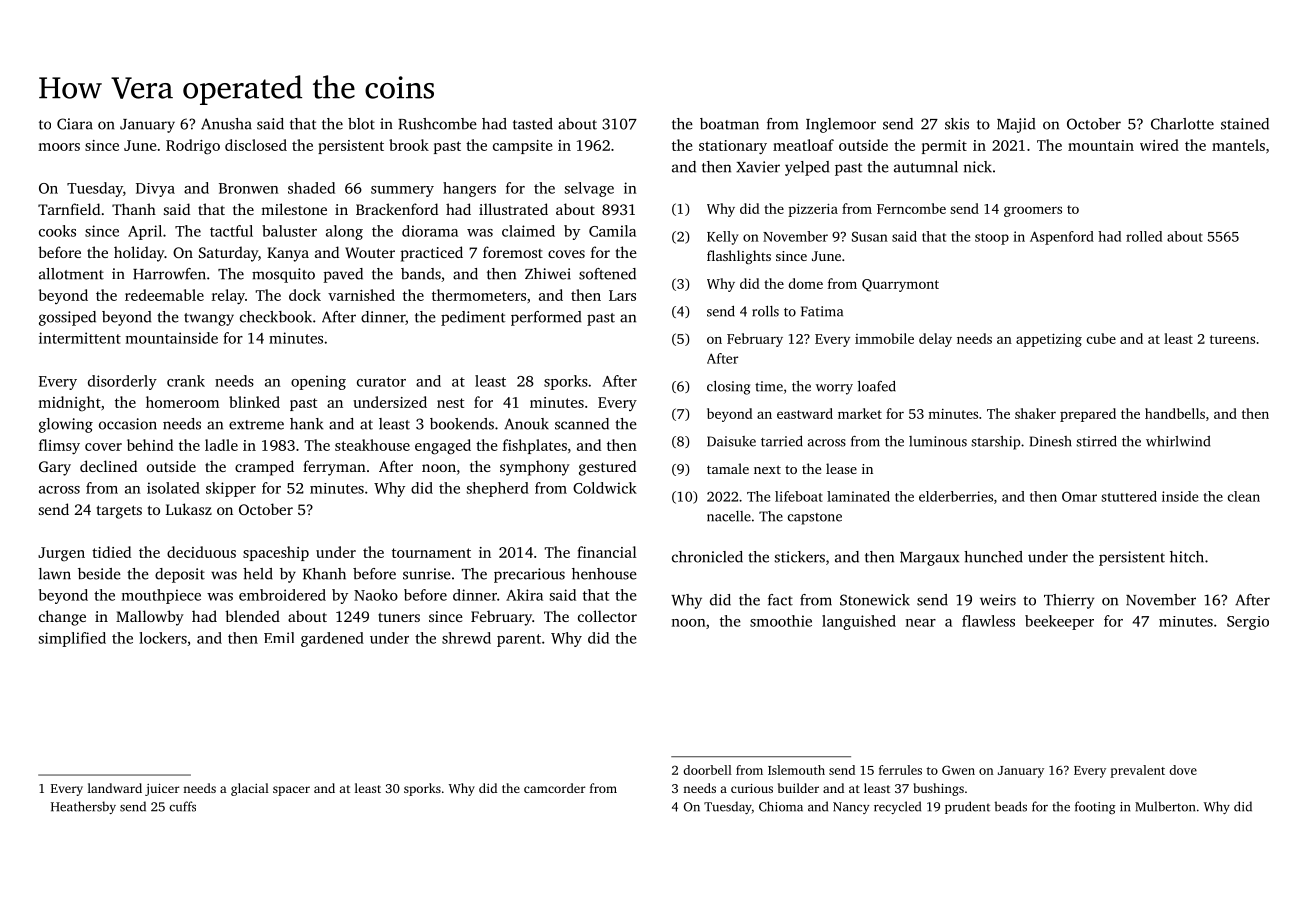 This image has height=924, width=1308. I want to click on Omar, so click(1079, 496).
